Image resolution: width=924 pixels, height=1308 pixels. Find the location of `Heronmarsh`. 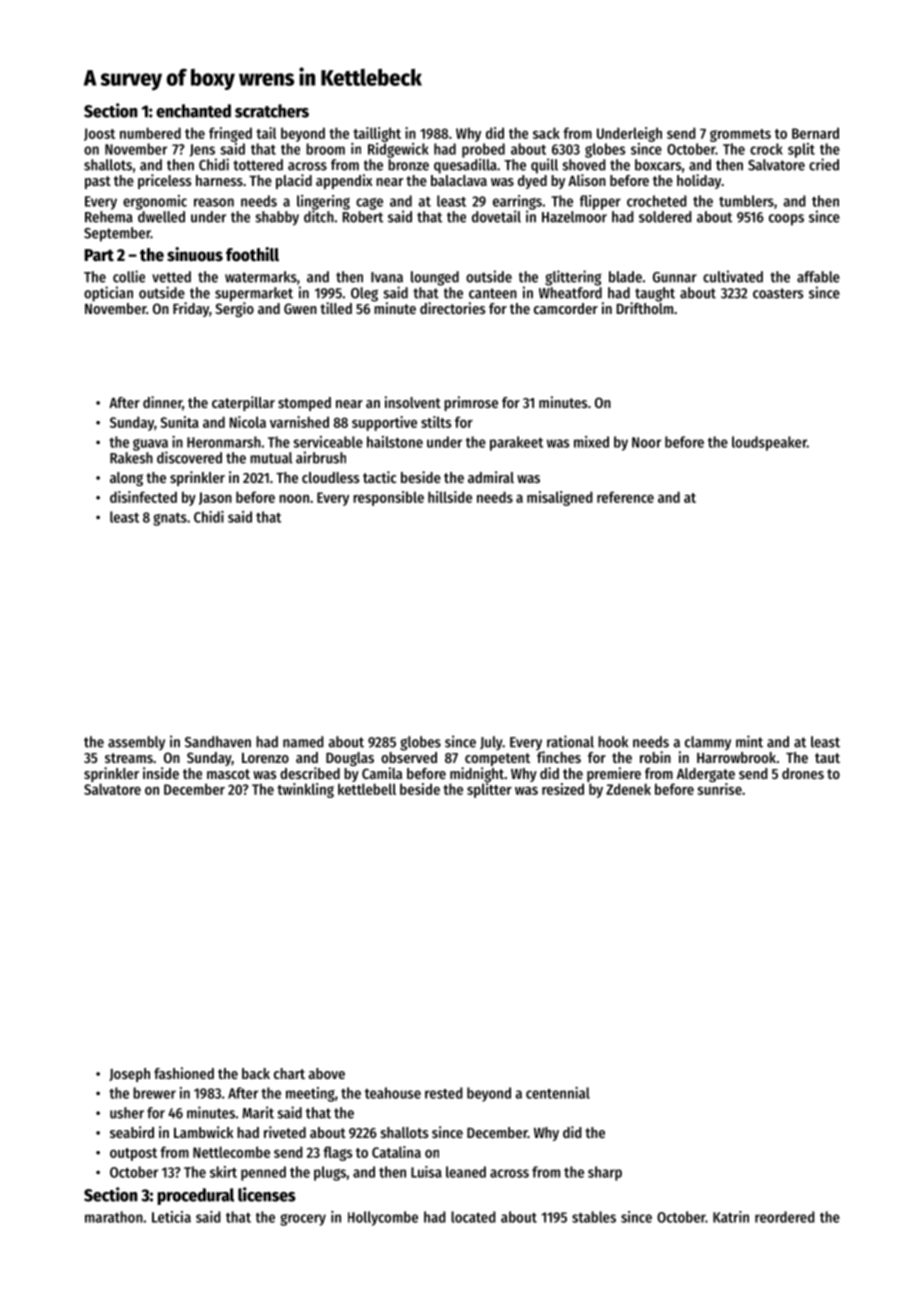

Heronmarsh is located at coordinates (224, 442).
